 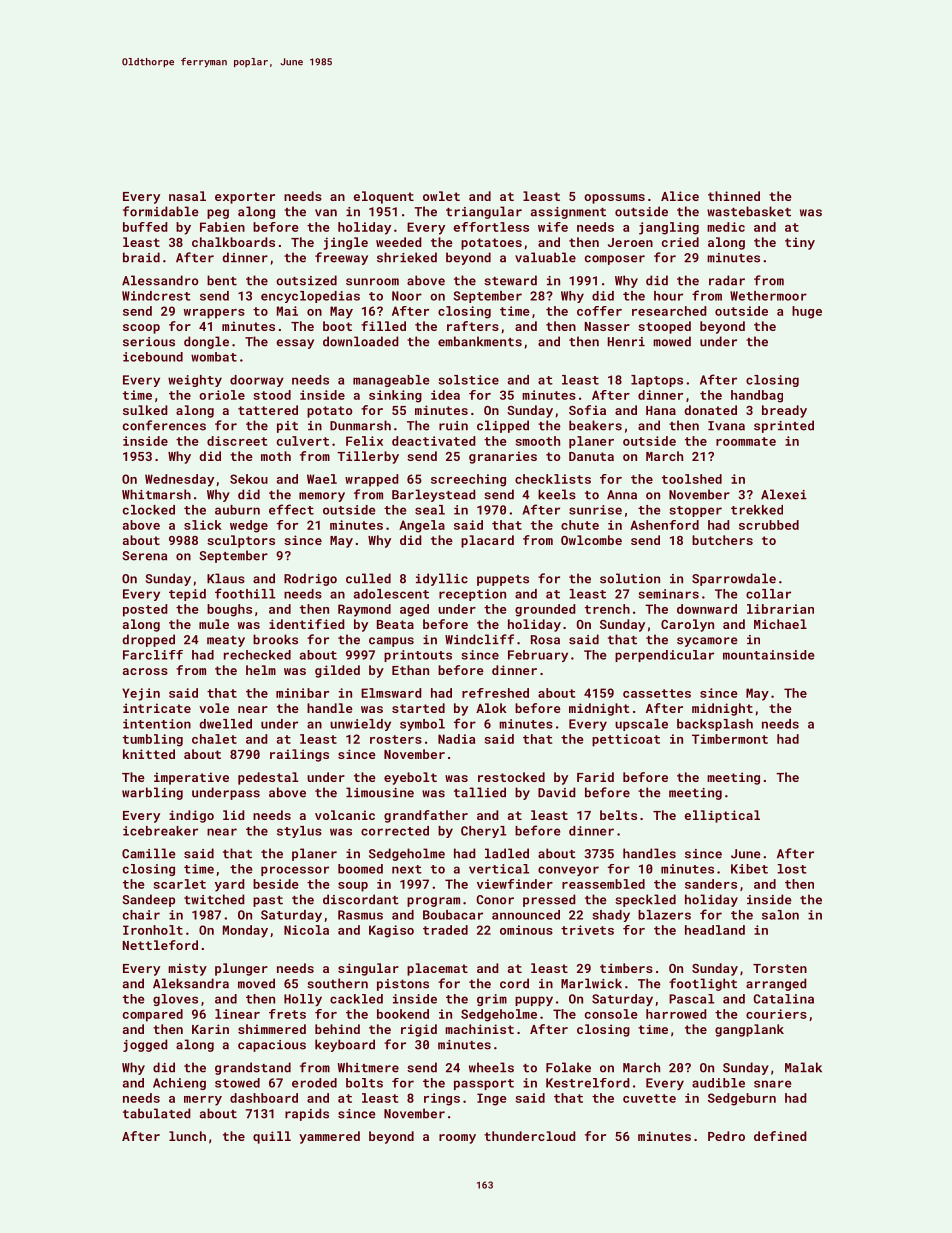 What do you see at coordinates (780, 915) in the page?
I see `salon` at bounding box center [780, 915].
